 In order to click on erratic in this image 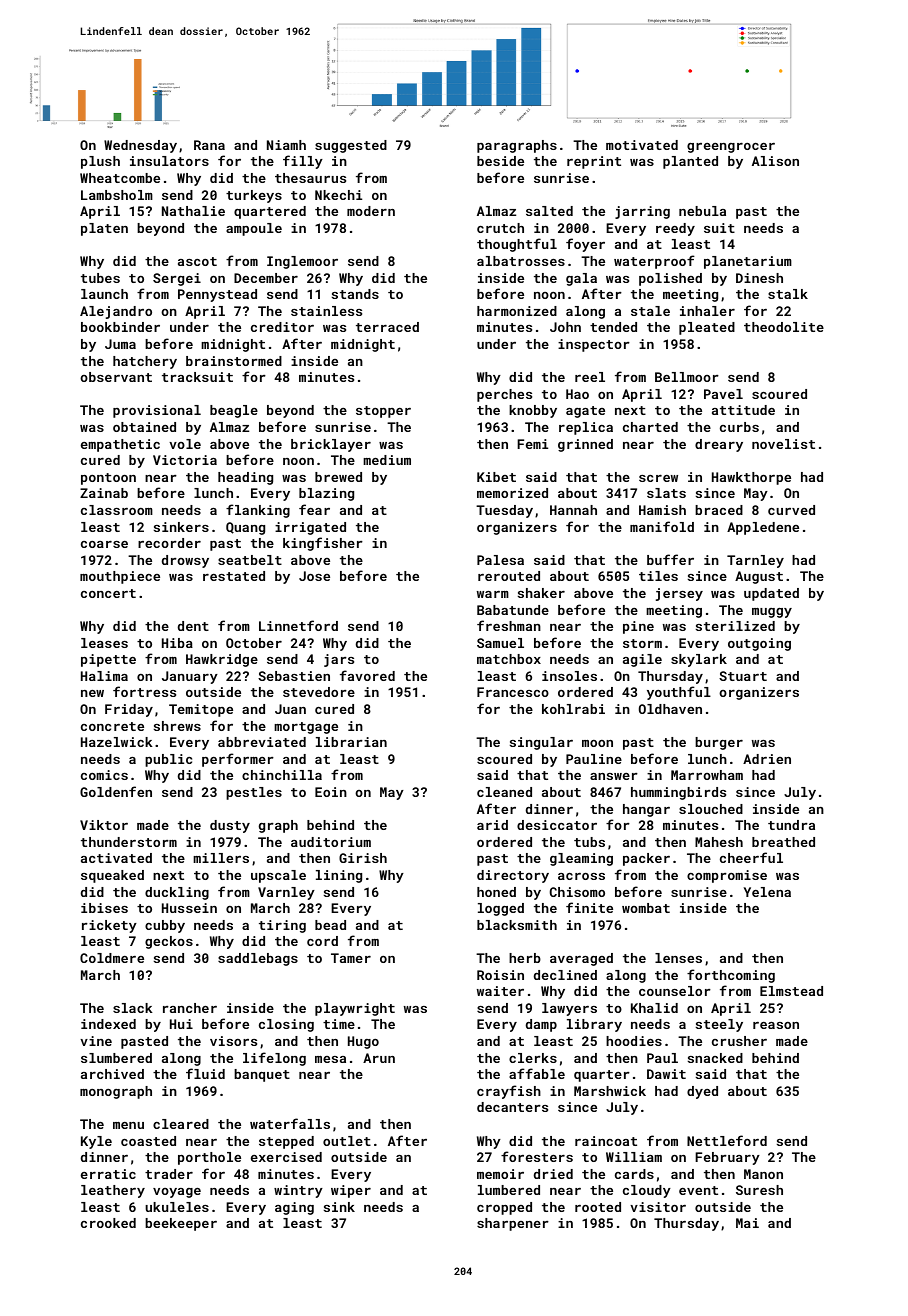, I will do `click(108, 1174)`.
